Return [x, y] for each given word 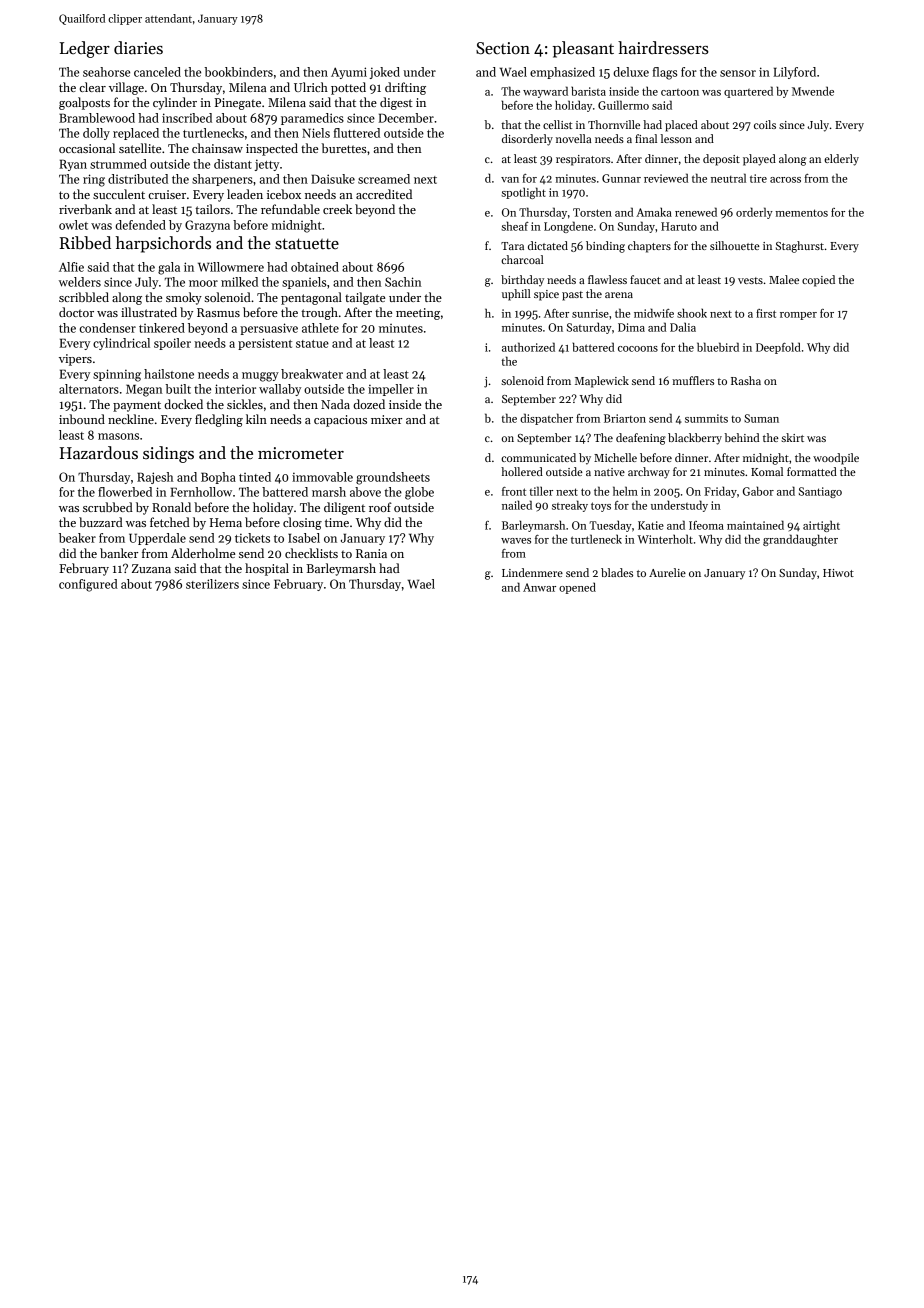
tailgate [365, 298]
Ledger [84, 49]
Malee [784, 279]
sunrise [590, 313]
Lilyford [794, 73]
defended [140, 225]
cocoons [638, 349]
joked [384, 73]
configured [88, 585]
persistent [265, 344]
